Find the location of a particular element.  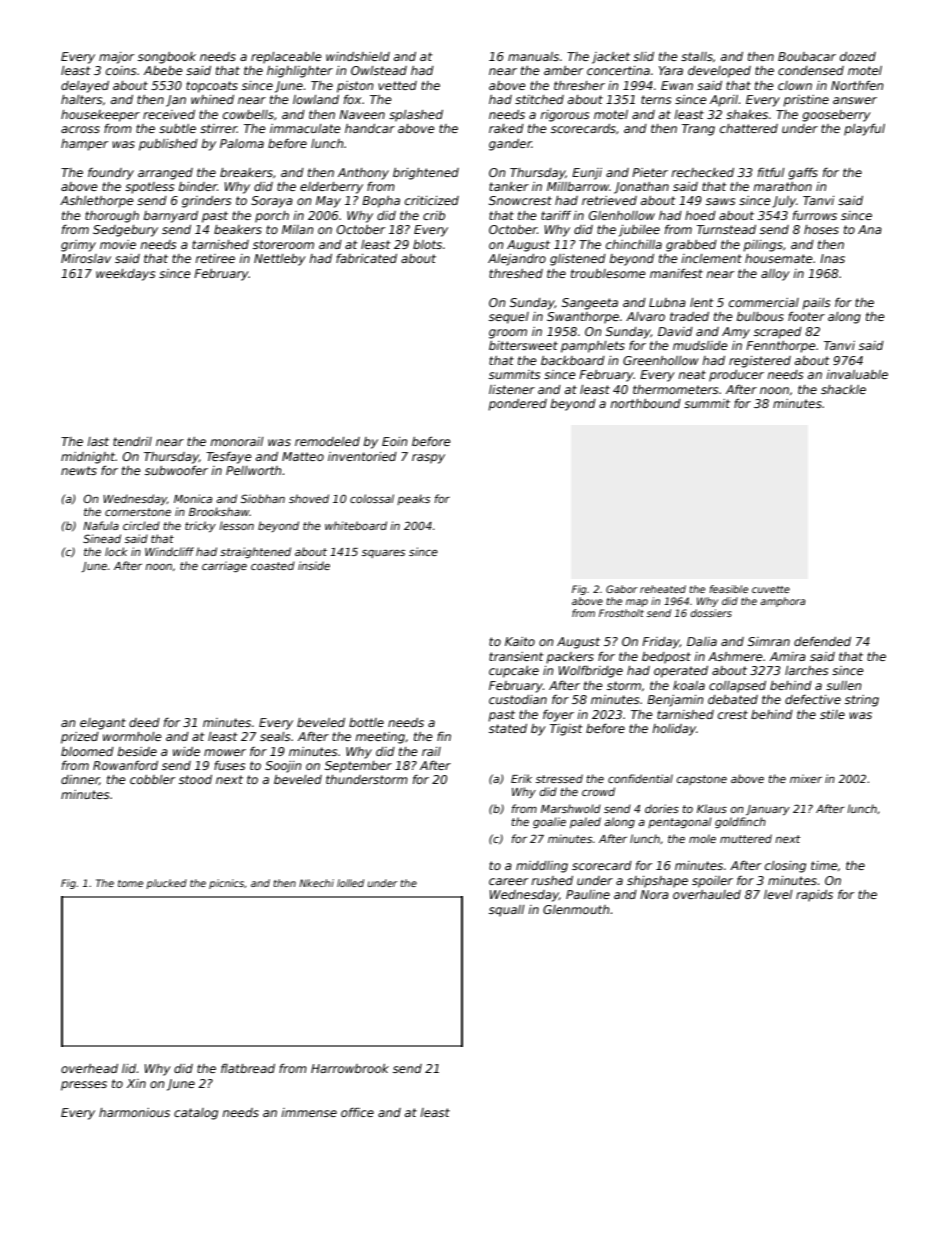

flatbread is located at coordinates (248, 1068).
